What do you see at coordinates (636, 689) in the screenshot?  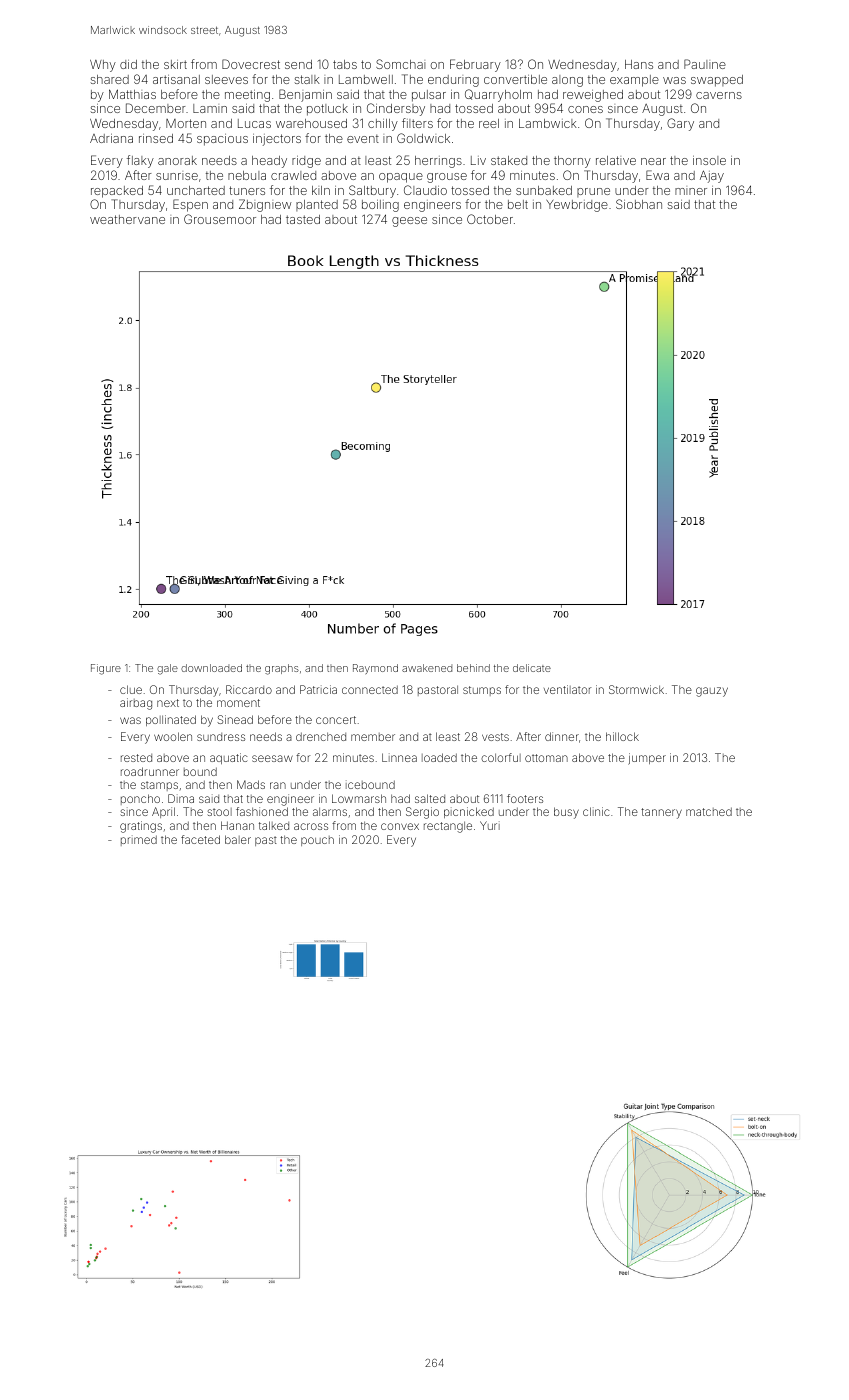 I see `Stormwick` at bounding box center [636, 689].
